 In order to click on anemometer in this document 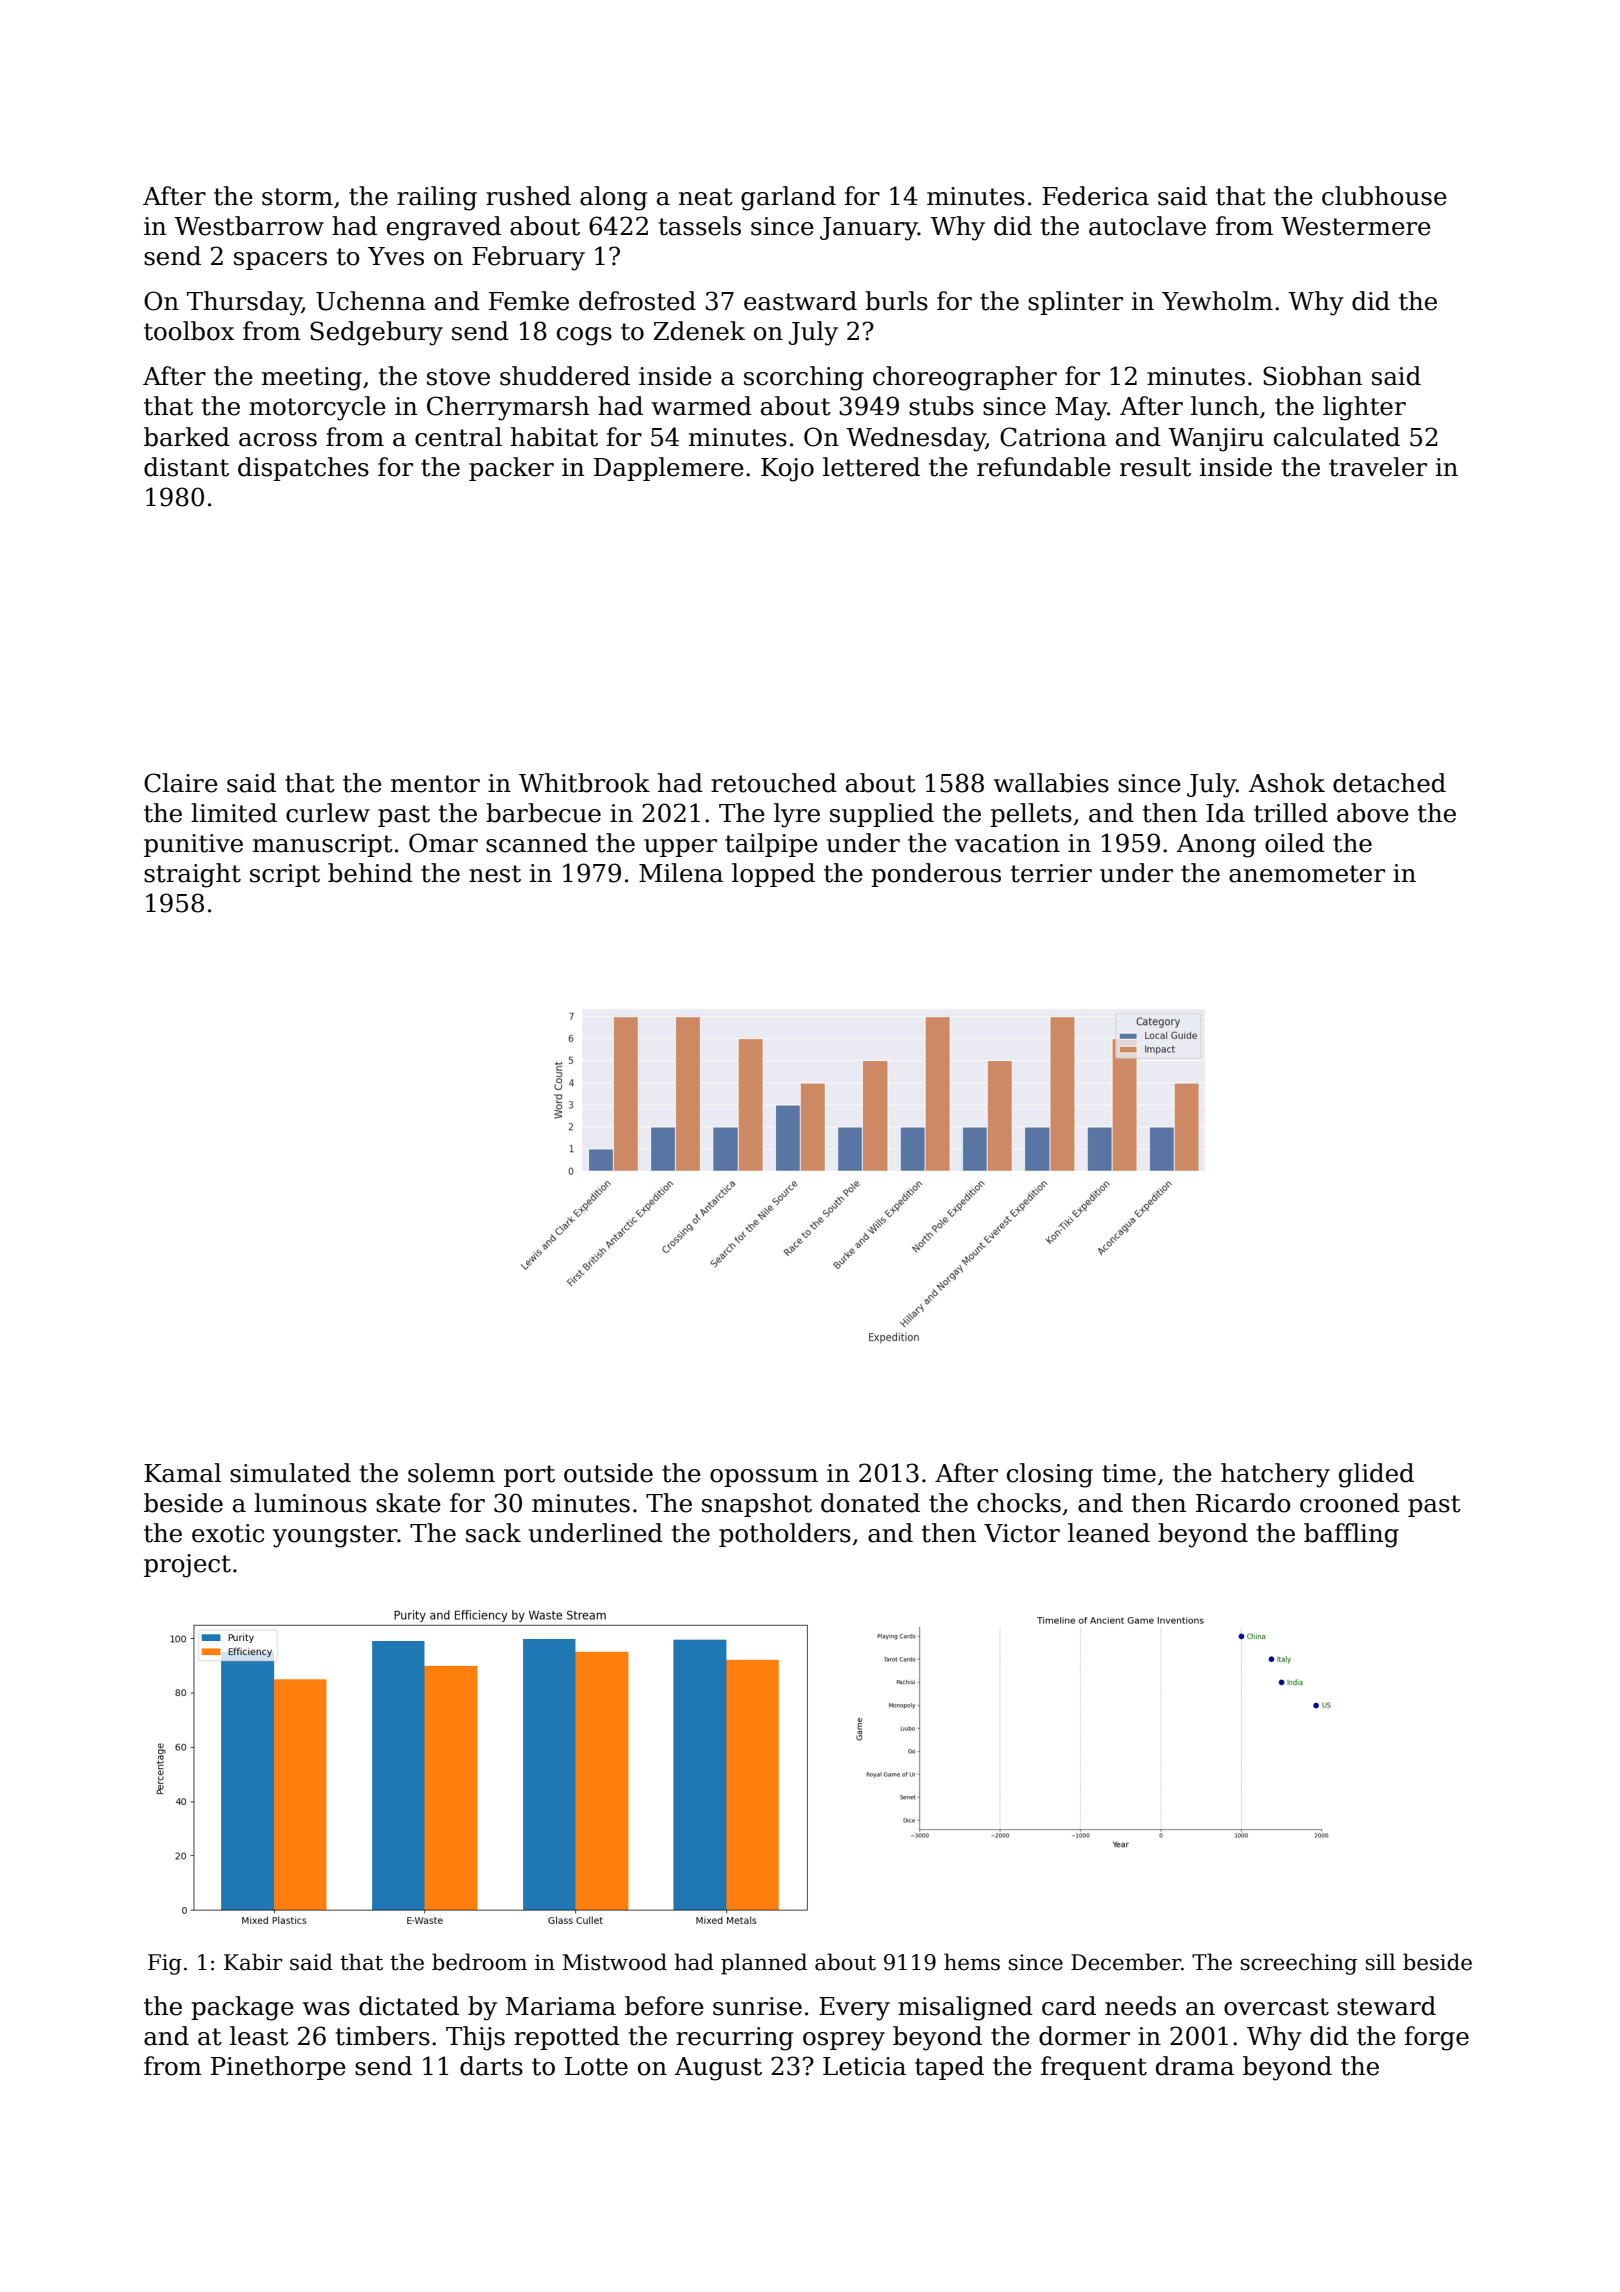, I will do `click(1307, 874)`.
